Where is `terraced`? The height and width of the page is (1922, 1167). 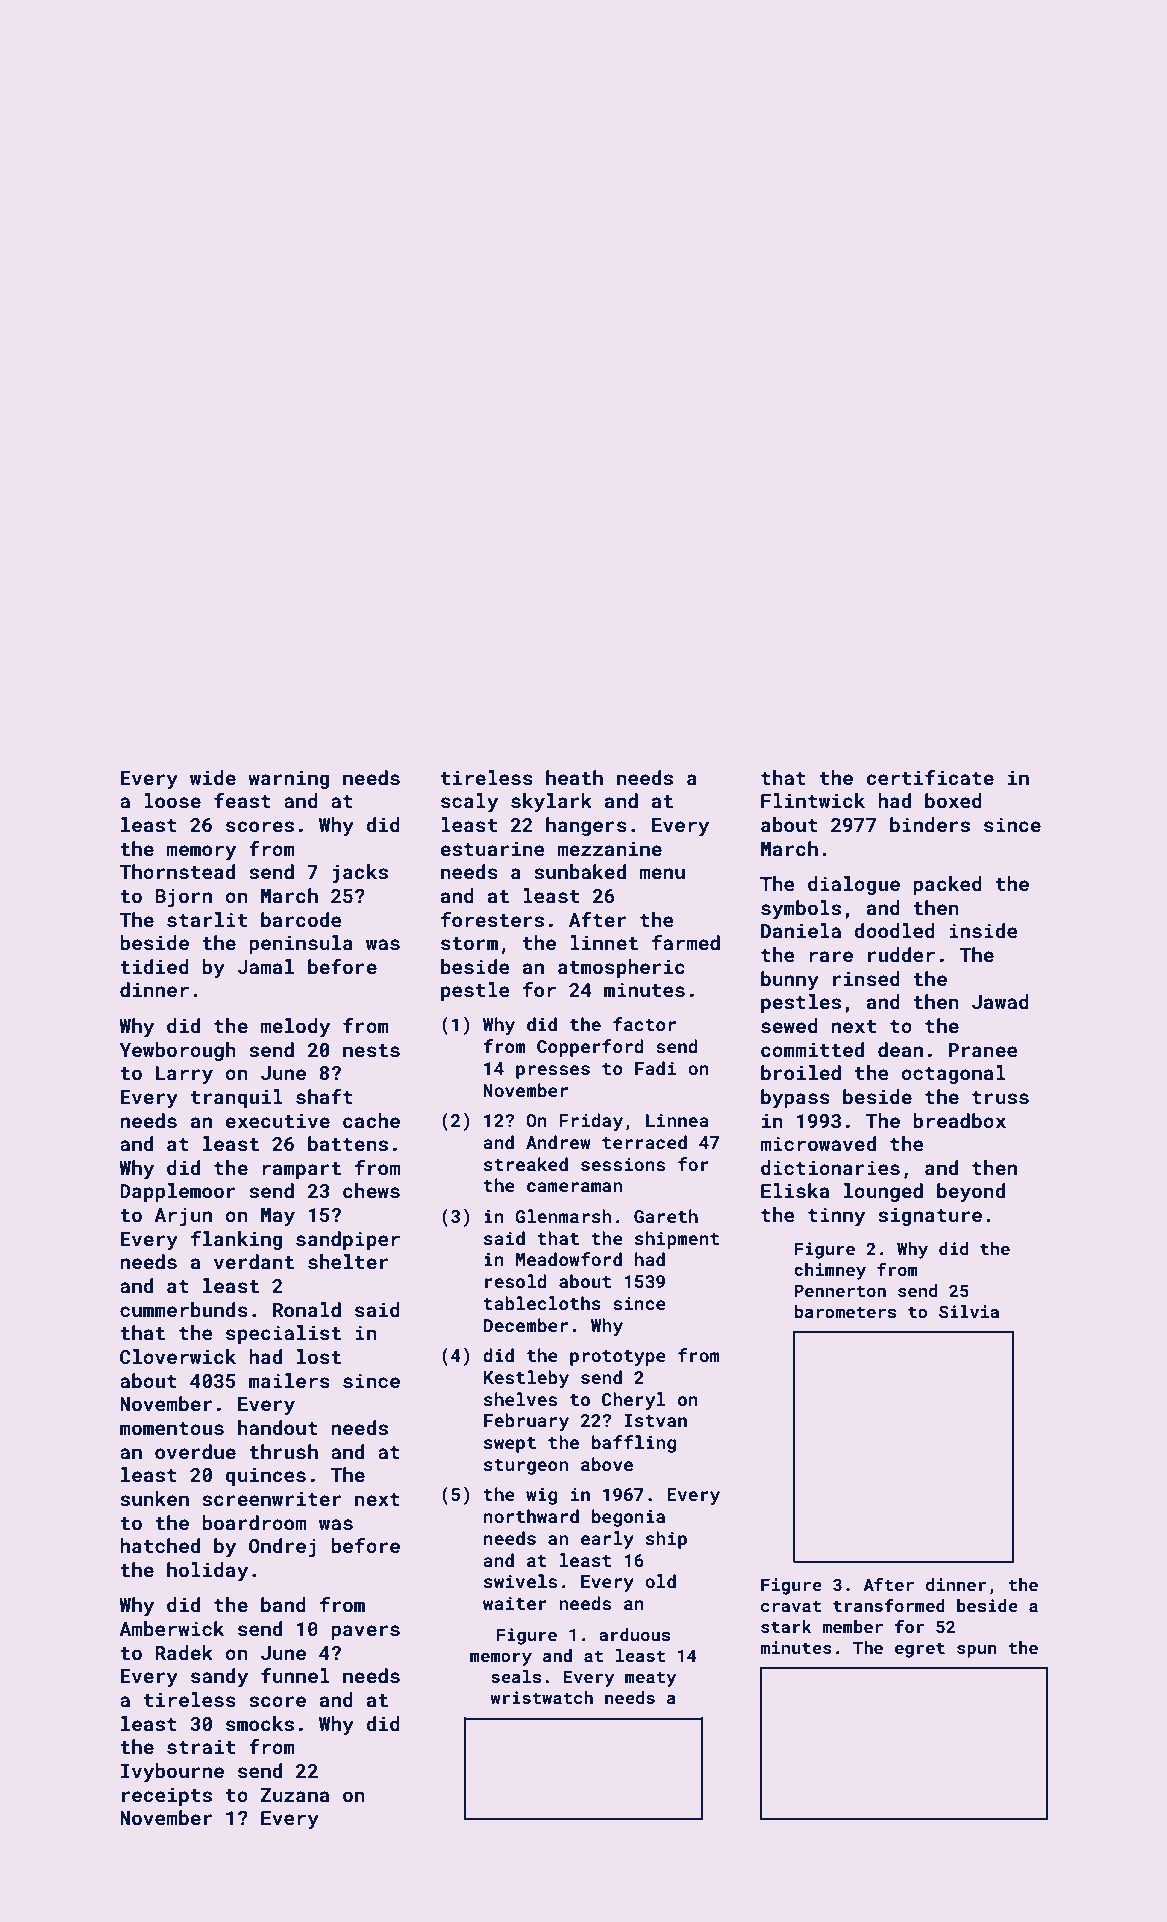
terraced is located at coordinates (644, 1142).
